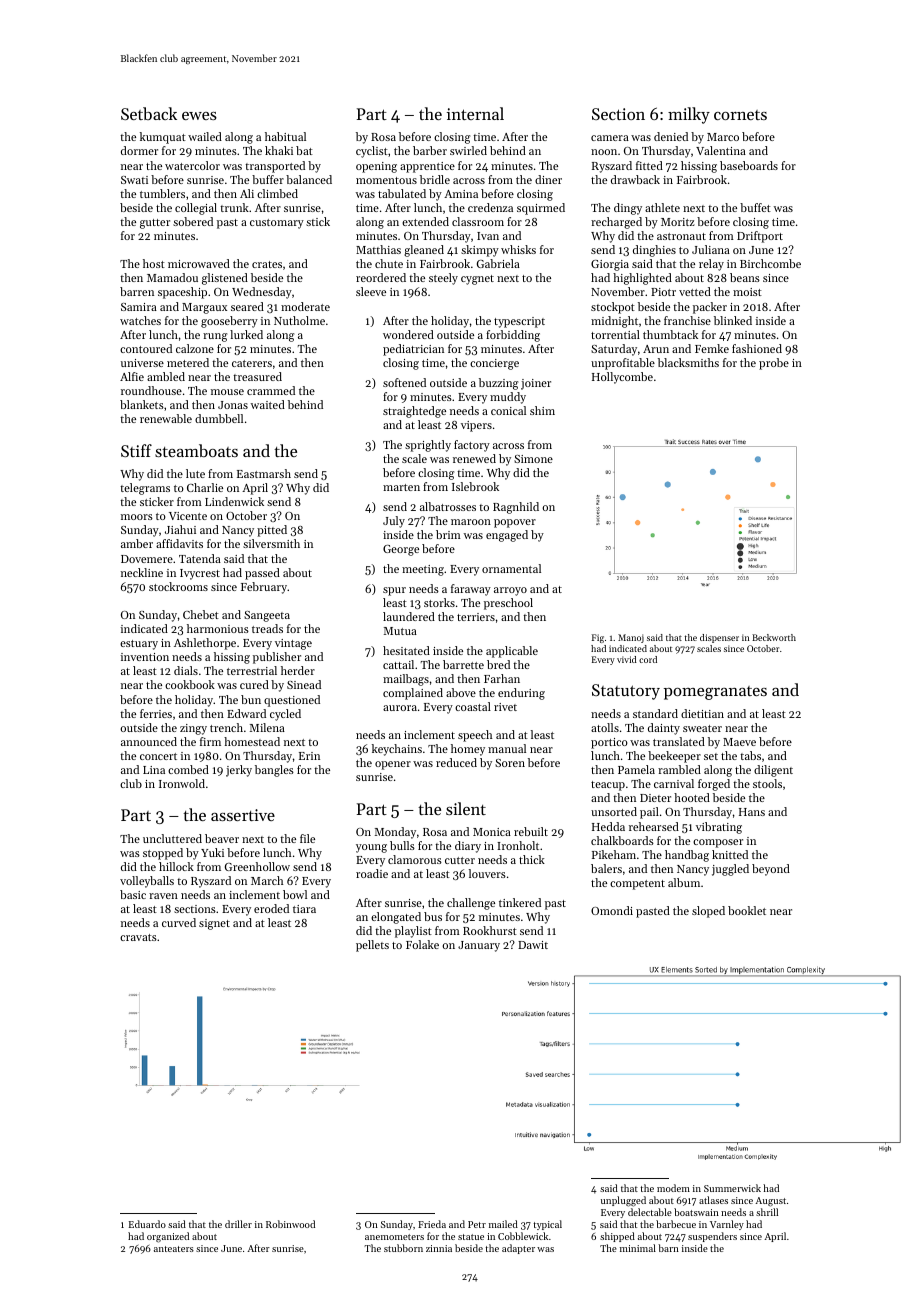 The image size is (924, 1308). I want to click on bridle, so click(435, 179).
